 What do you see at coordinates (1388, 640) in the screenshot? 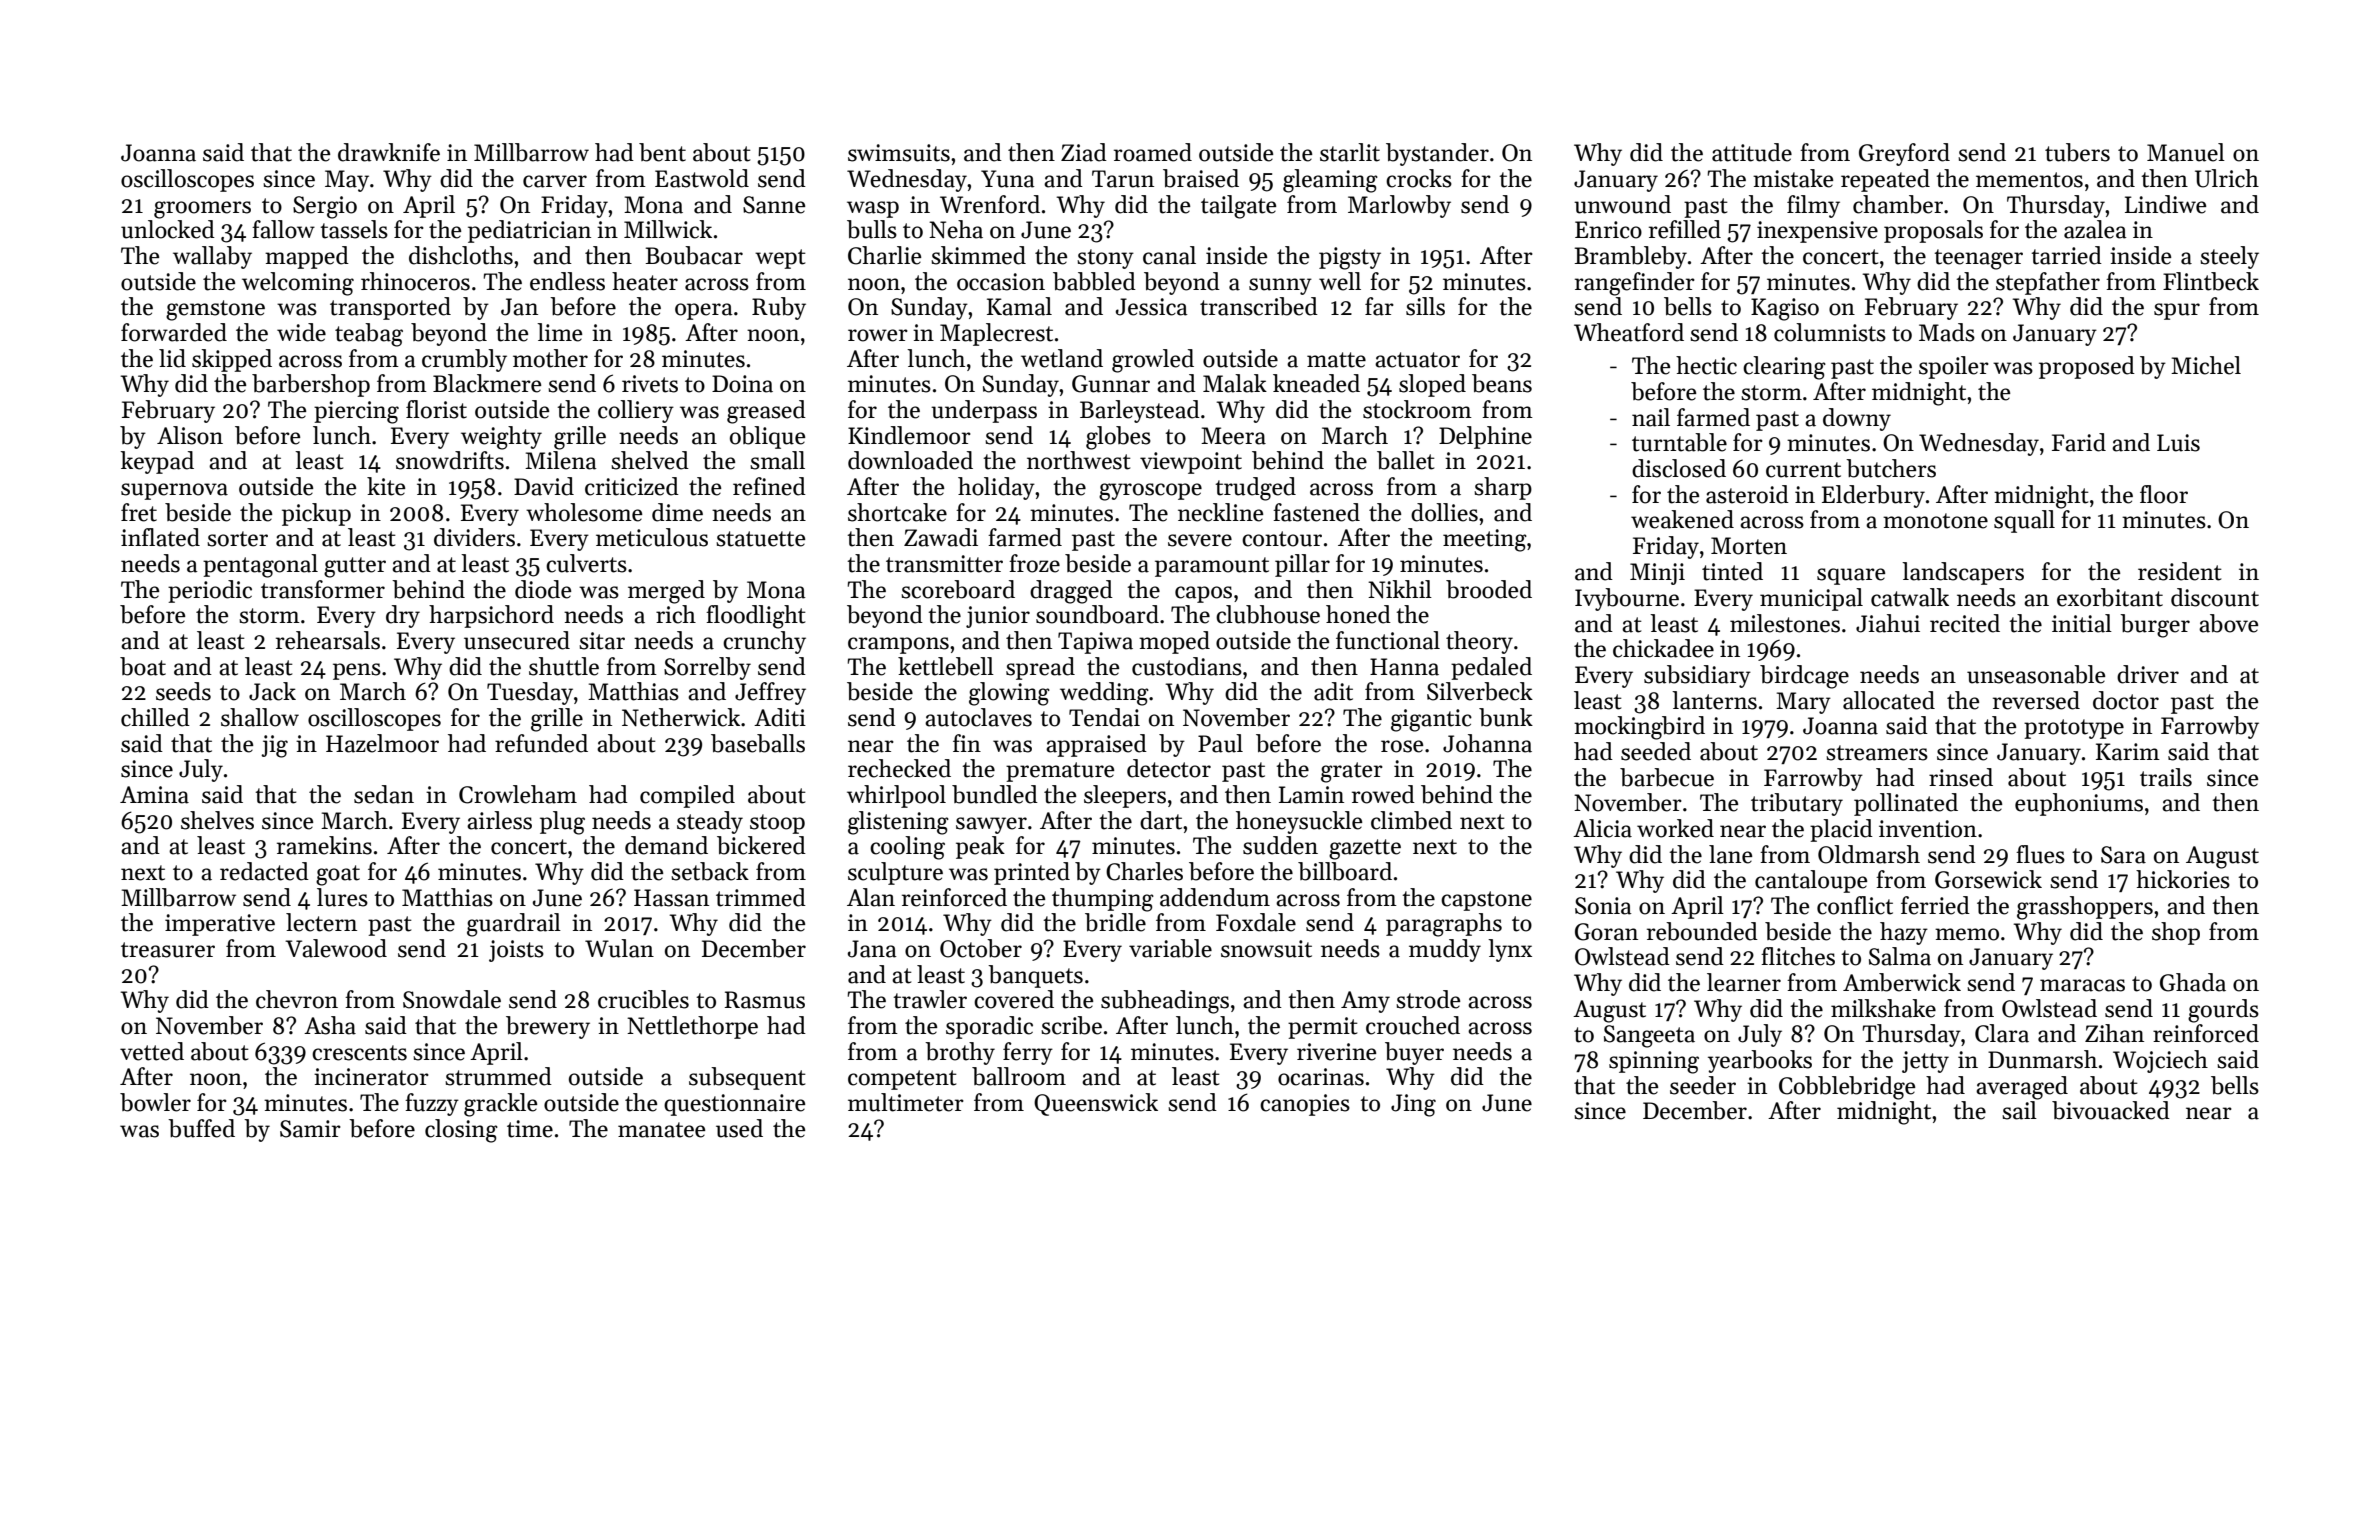
I see `functional` at bounding box center [1388, 640].
